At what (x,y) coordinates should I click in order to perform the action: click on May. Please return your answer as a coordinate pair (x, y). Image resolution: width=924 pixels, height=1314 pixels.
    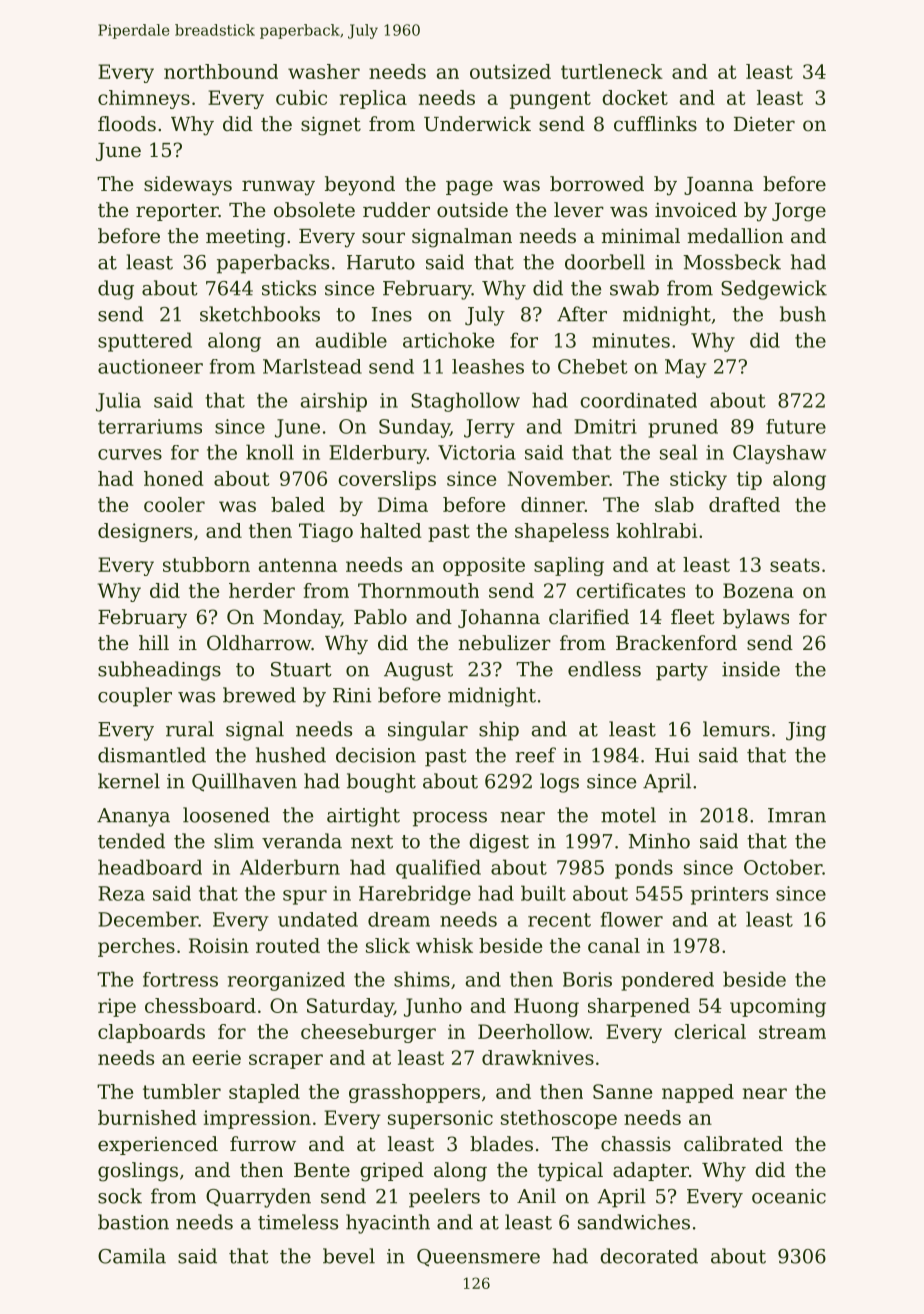
    Looking at the image, I should click on (686, 368).
